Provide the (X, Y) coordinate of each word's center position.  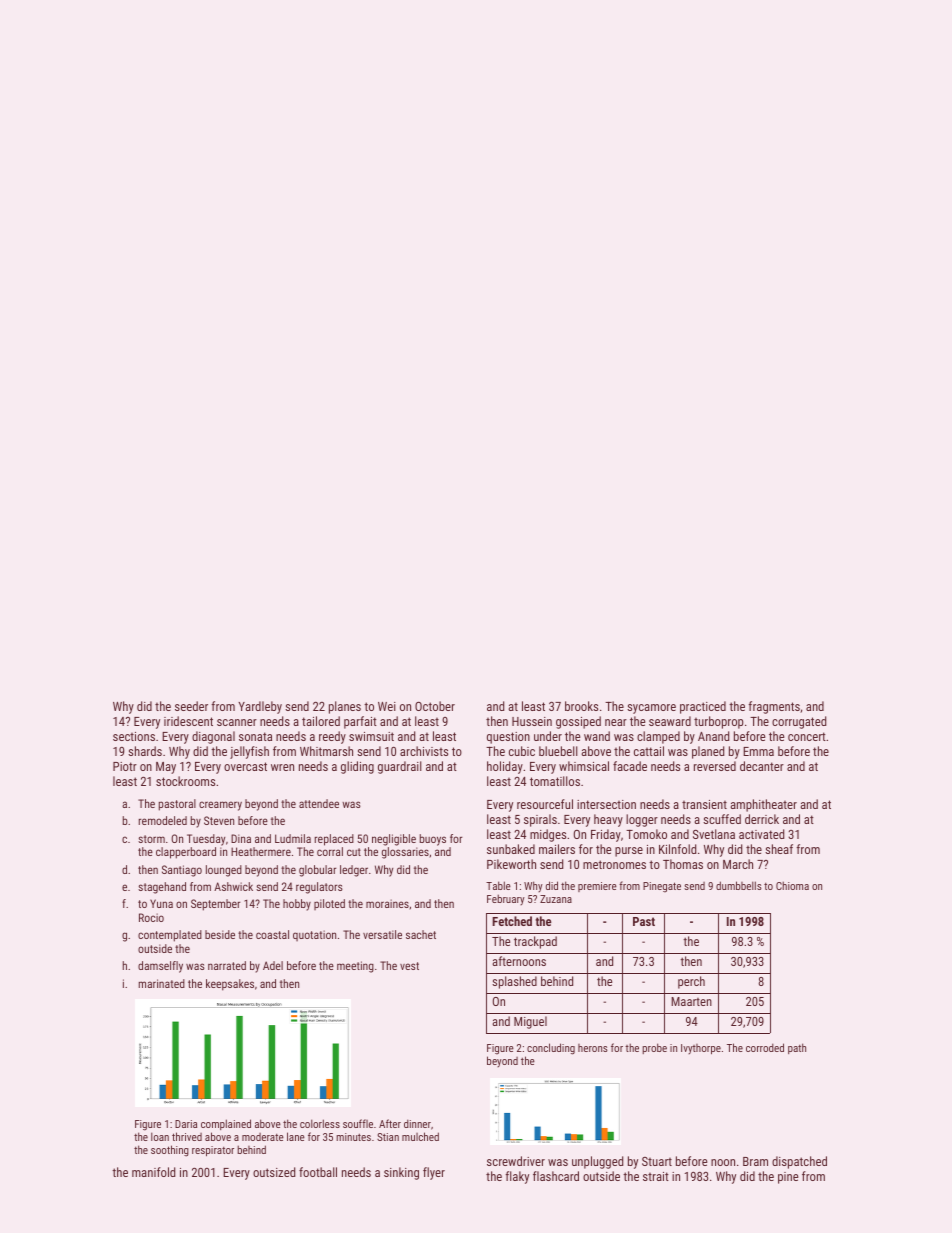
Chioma (792, 885)
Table (498, 885)
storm (151, 839)
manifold (153, 1172)
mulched (420, 1136)
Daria (186, 1124)
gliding (357, 767)
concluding (551, 1049)
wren (282, 767)
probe (654, 1048)
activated (761, 834)
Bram (755, 1161)
